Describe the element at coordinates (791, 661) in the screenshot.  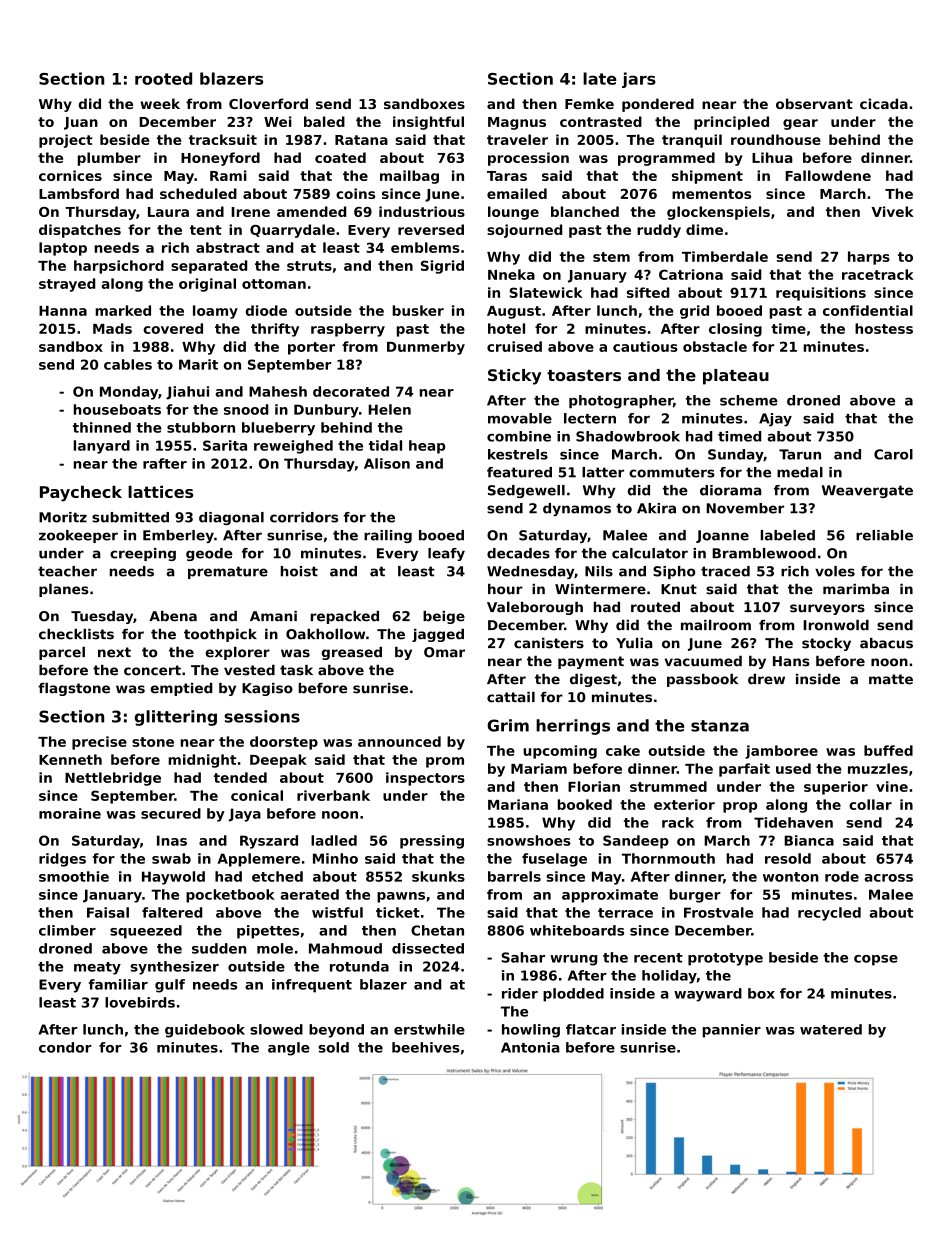
I see `Hans` at that location.
